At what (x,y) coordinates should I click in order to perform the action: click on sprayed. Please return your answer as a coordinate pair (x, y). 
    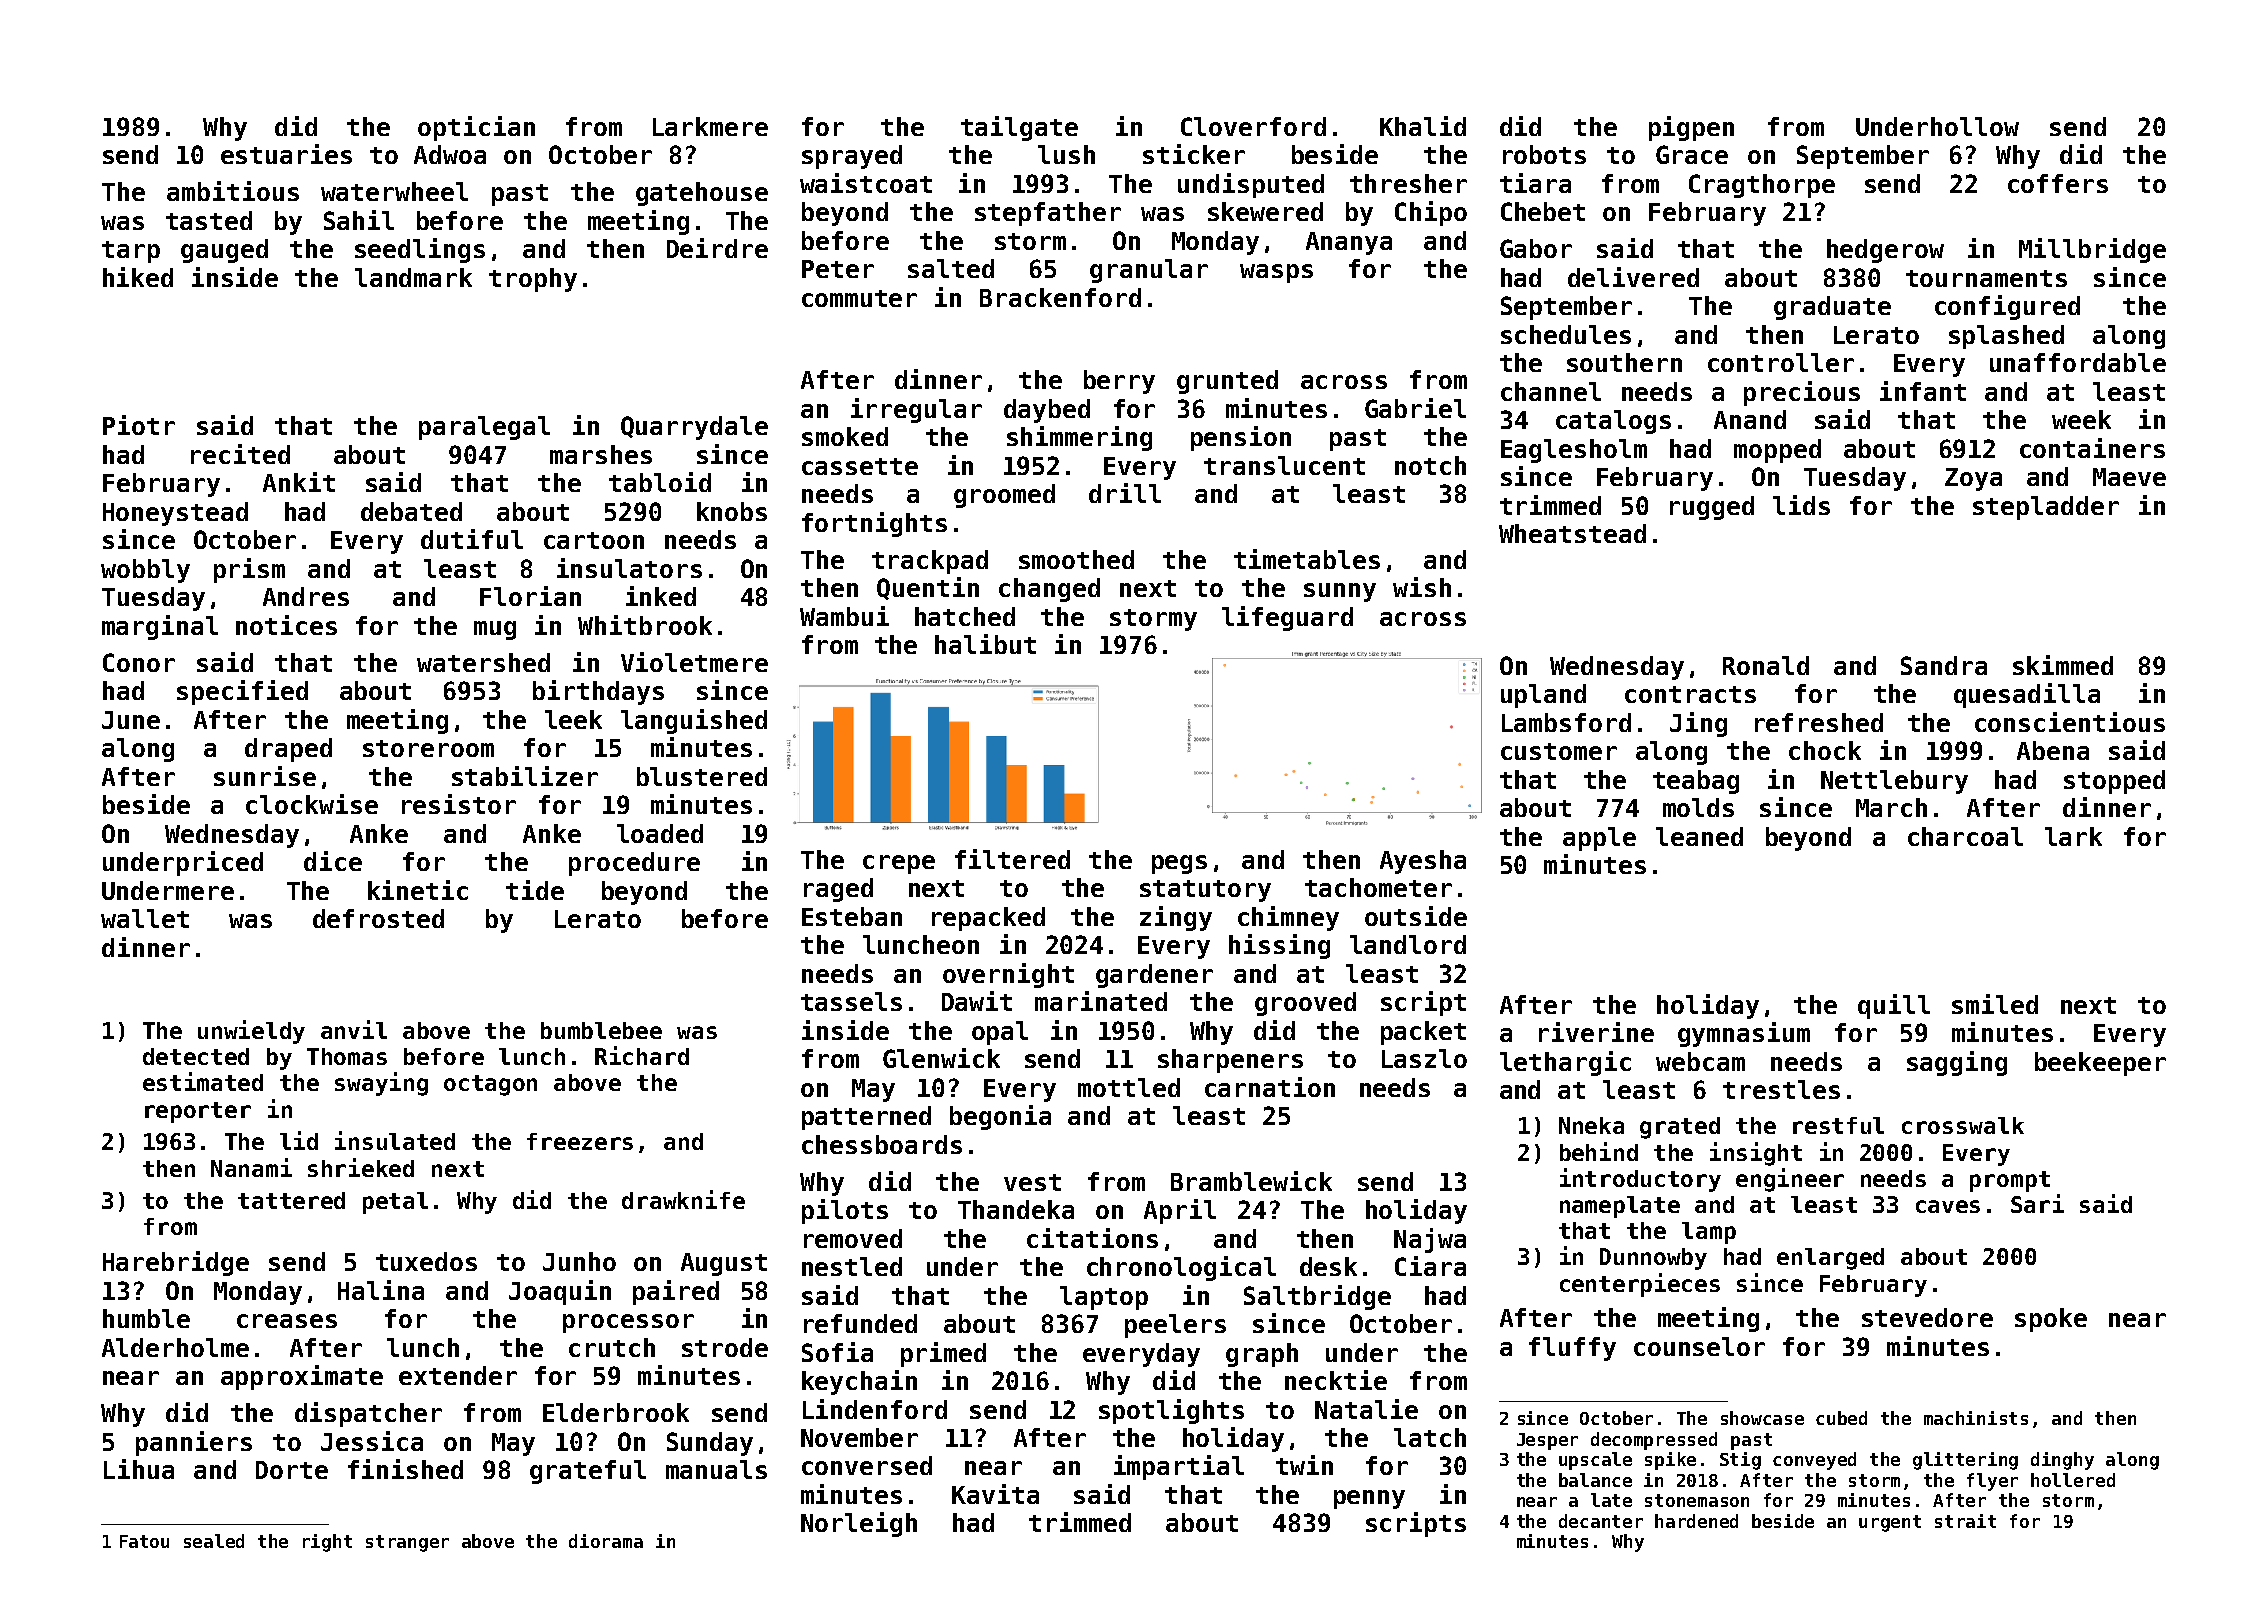
    Looking at the image, I should click on (852, 157).
